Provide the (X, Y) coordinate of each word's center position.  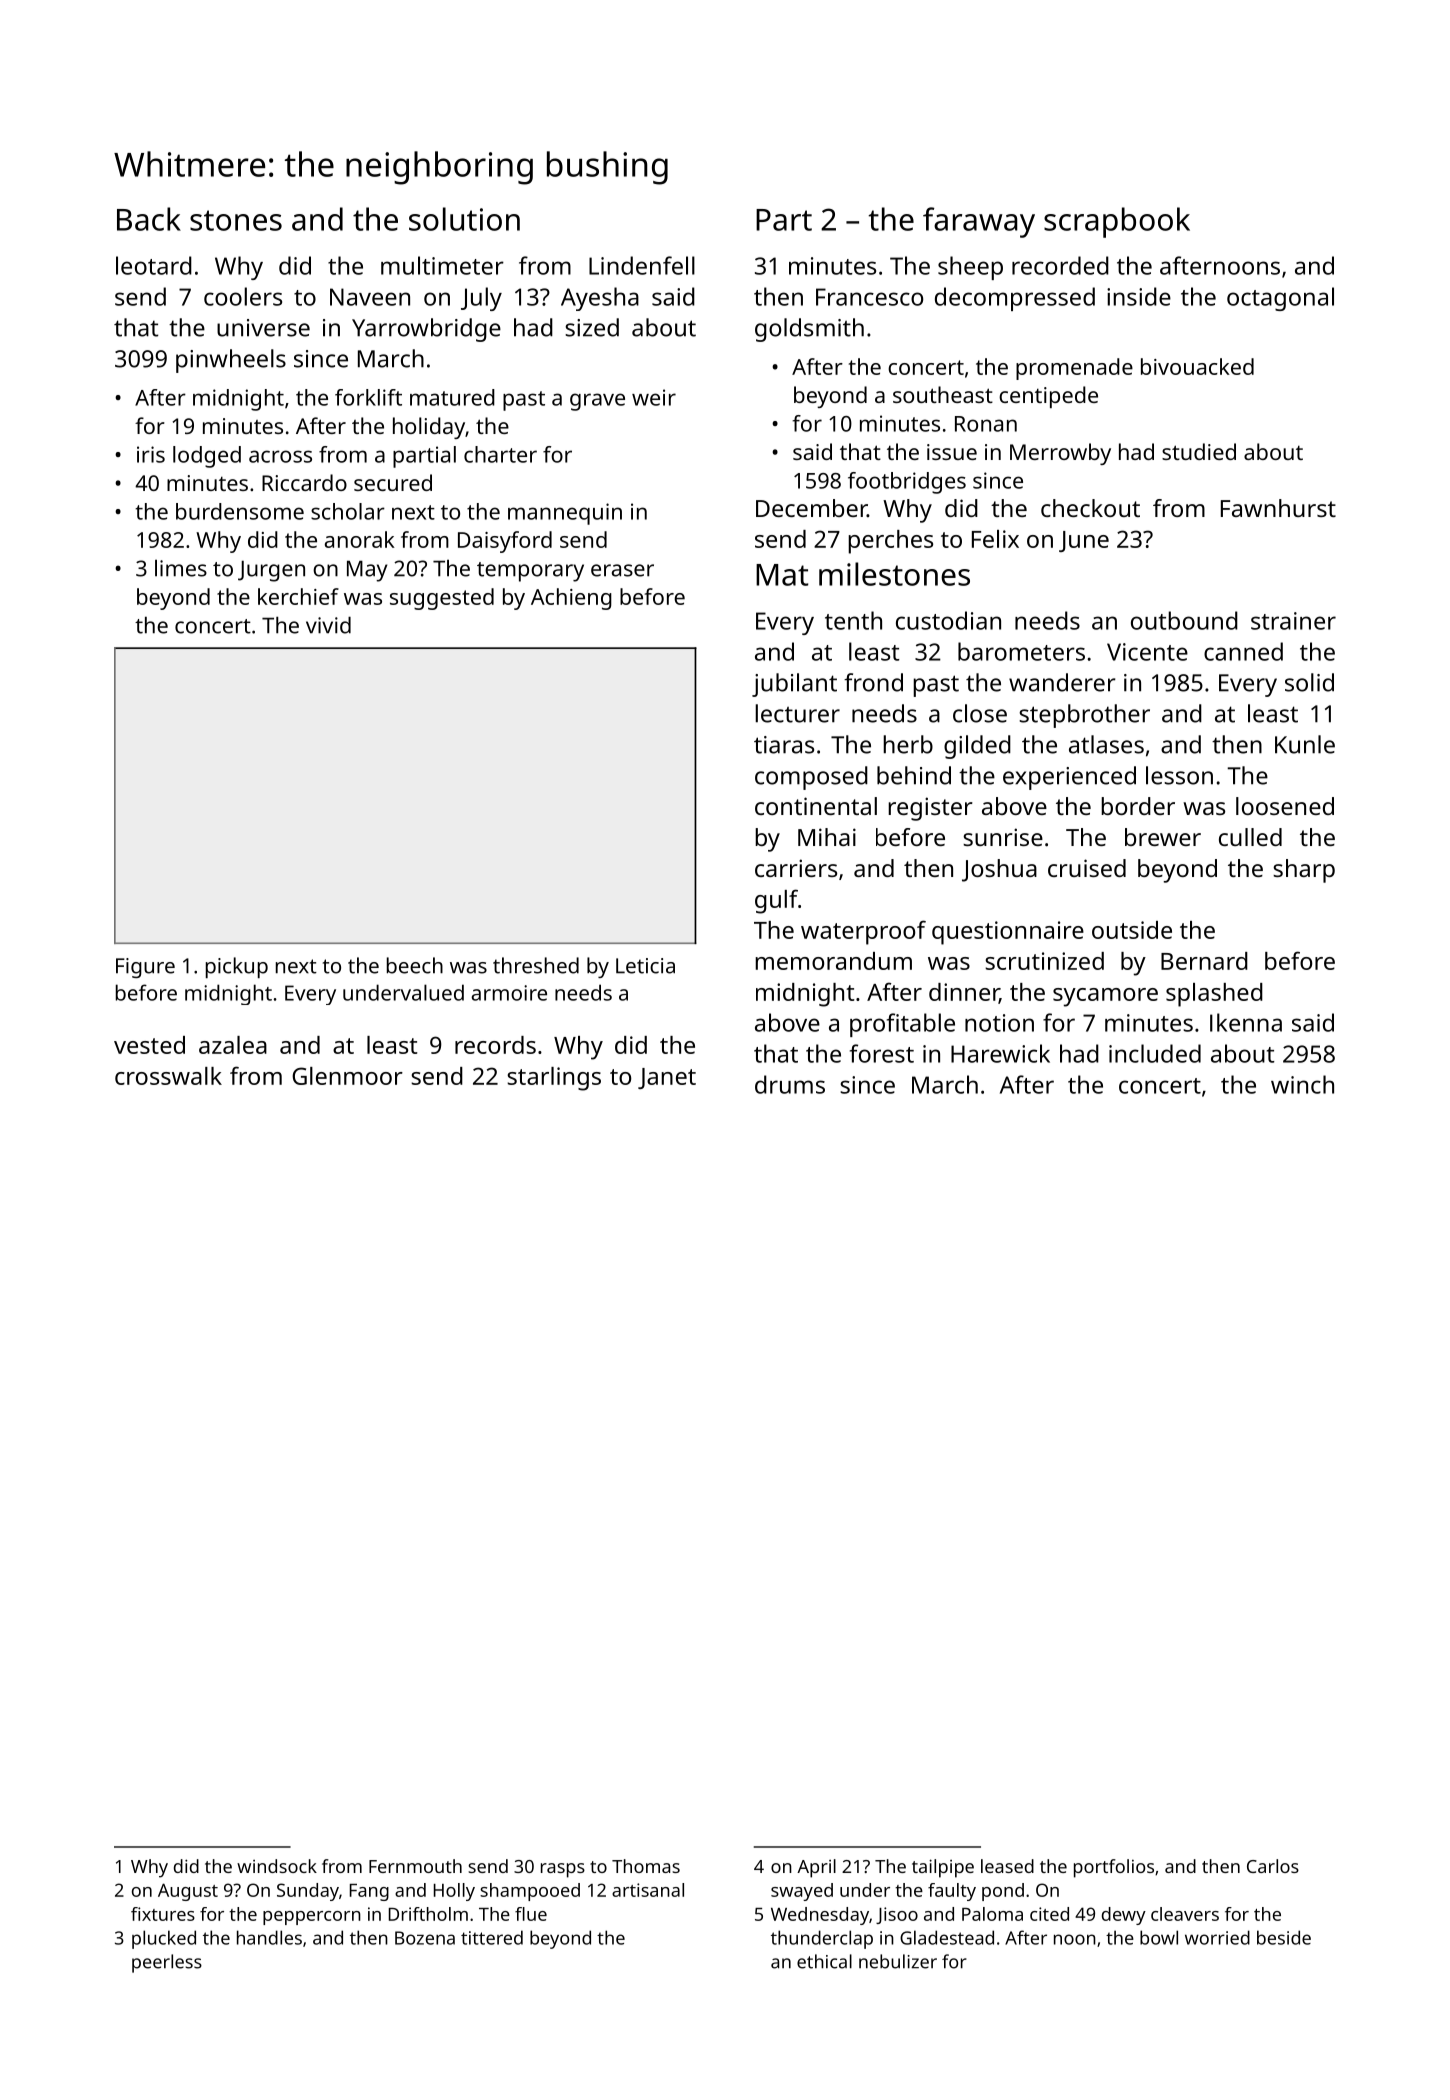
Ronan (986, 424)
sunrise (1003, 837)
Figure (145, 968)
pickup (237, 967)
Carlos (1273, 1866)
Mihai (827, 837)
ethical (824, 1961)
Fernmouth (415, 1866)
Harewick (1000, 1053)
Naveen (370, 297)
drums (790, 1084)
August (188, 1892)
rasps (563, 1870)
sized (592, 327)
